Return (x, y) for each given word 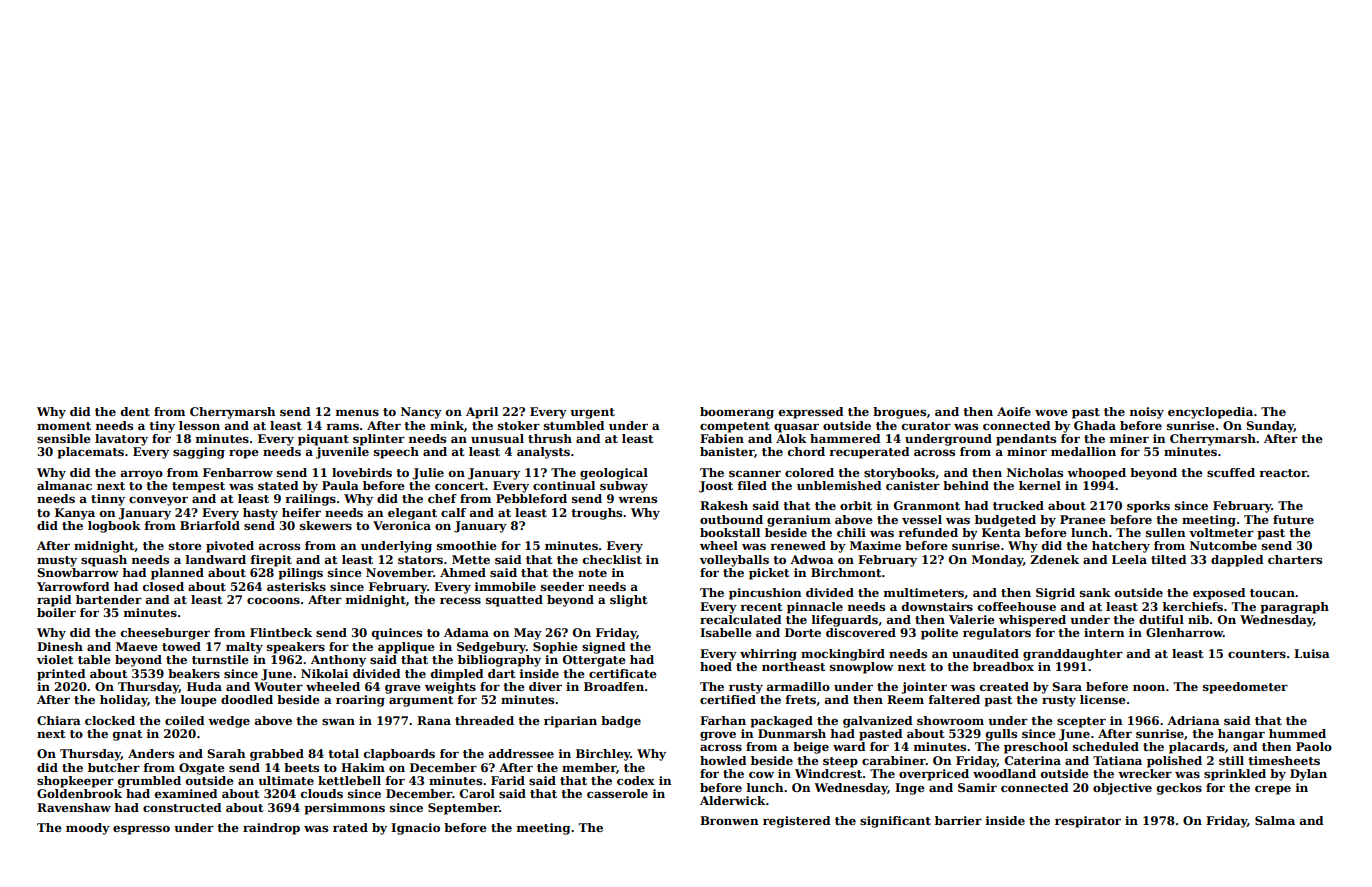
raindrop (271, 829)
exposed (1219, 594)
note (592, 573)
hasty (260, 514)
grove (718, 736)
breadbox (1003, 666)
